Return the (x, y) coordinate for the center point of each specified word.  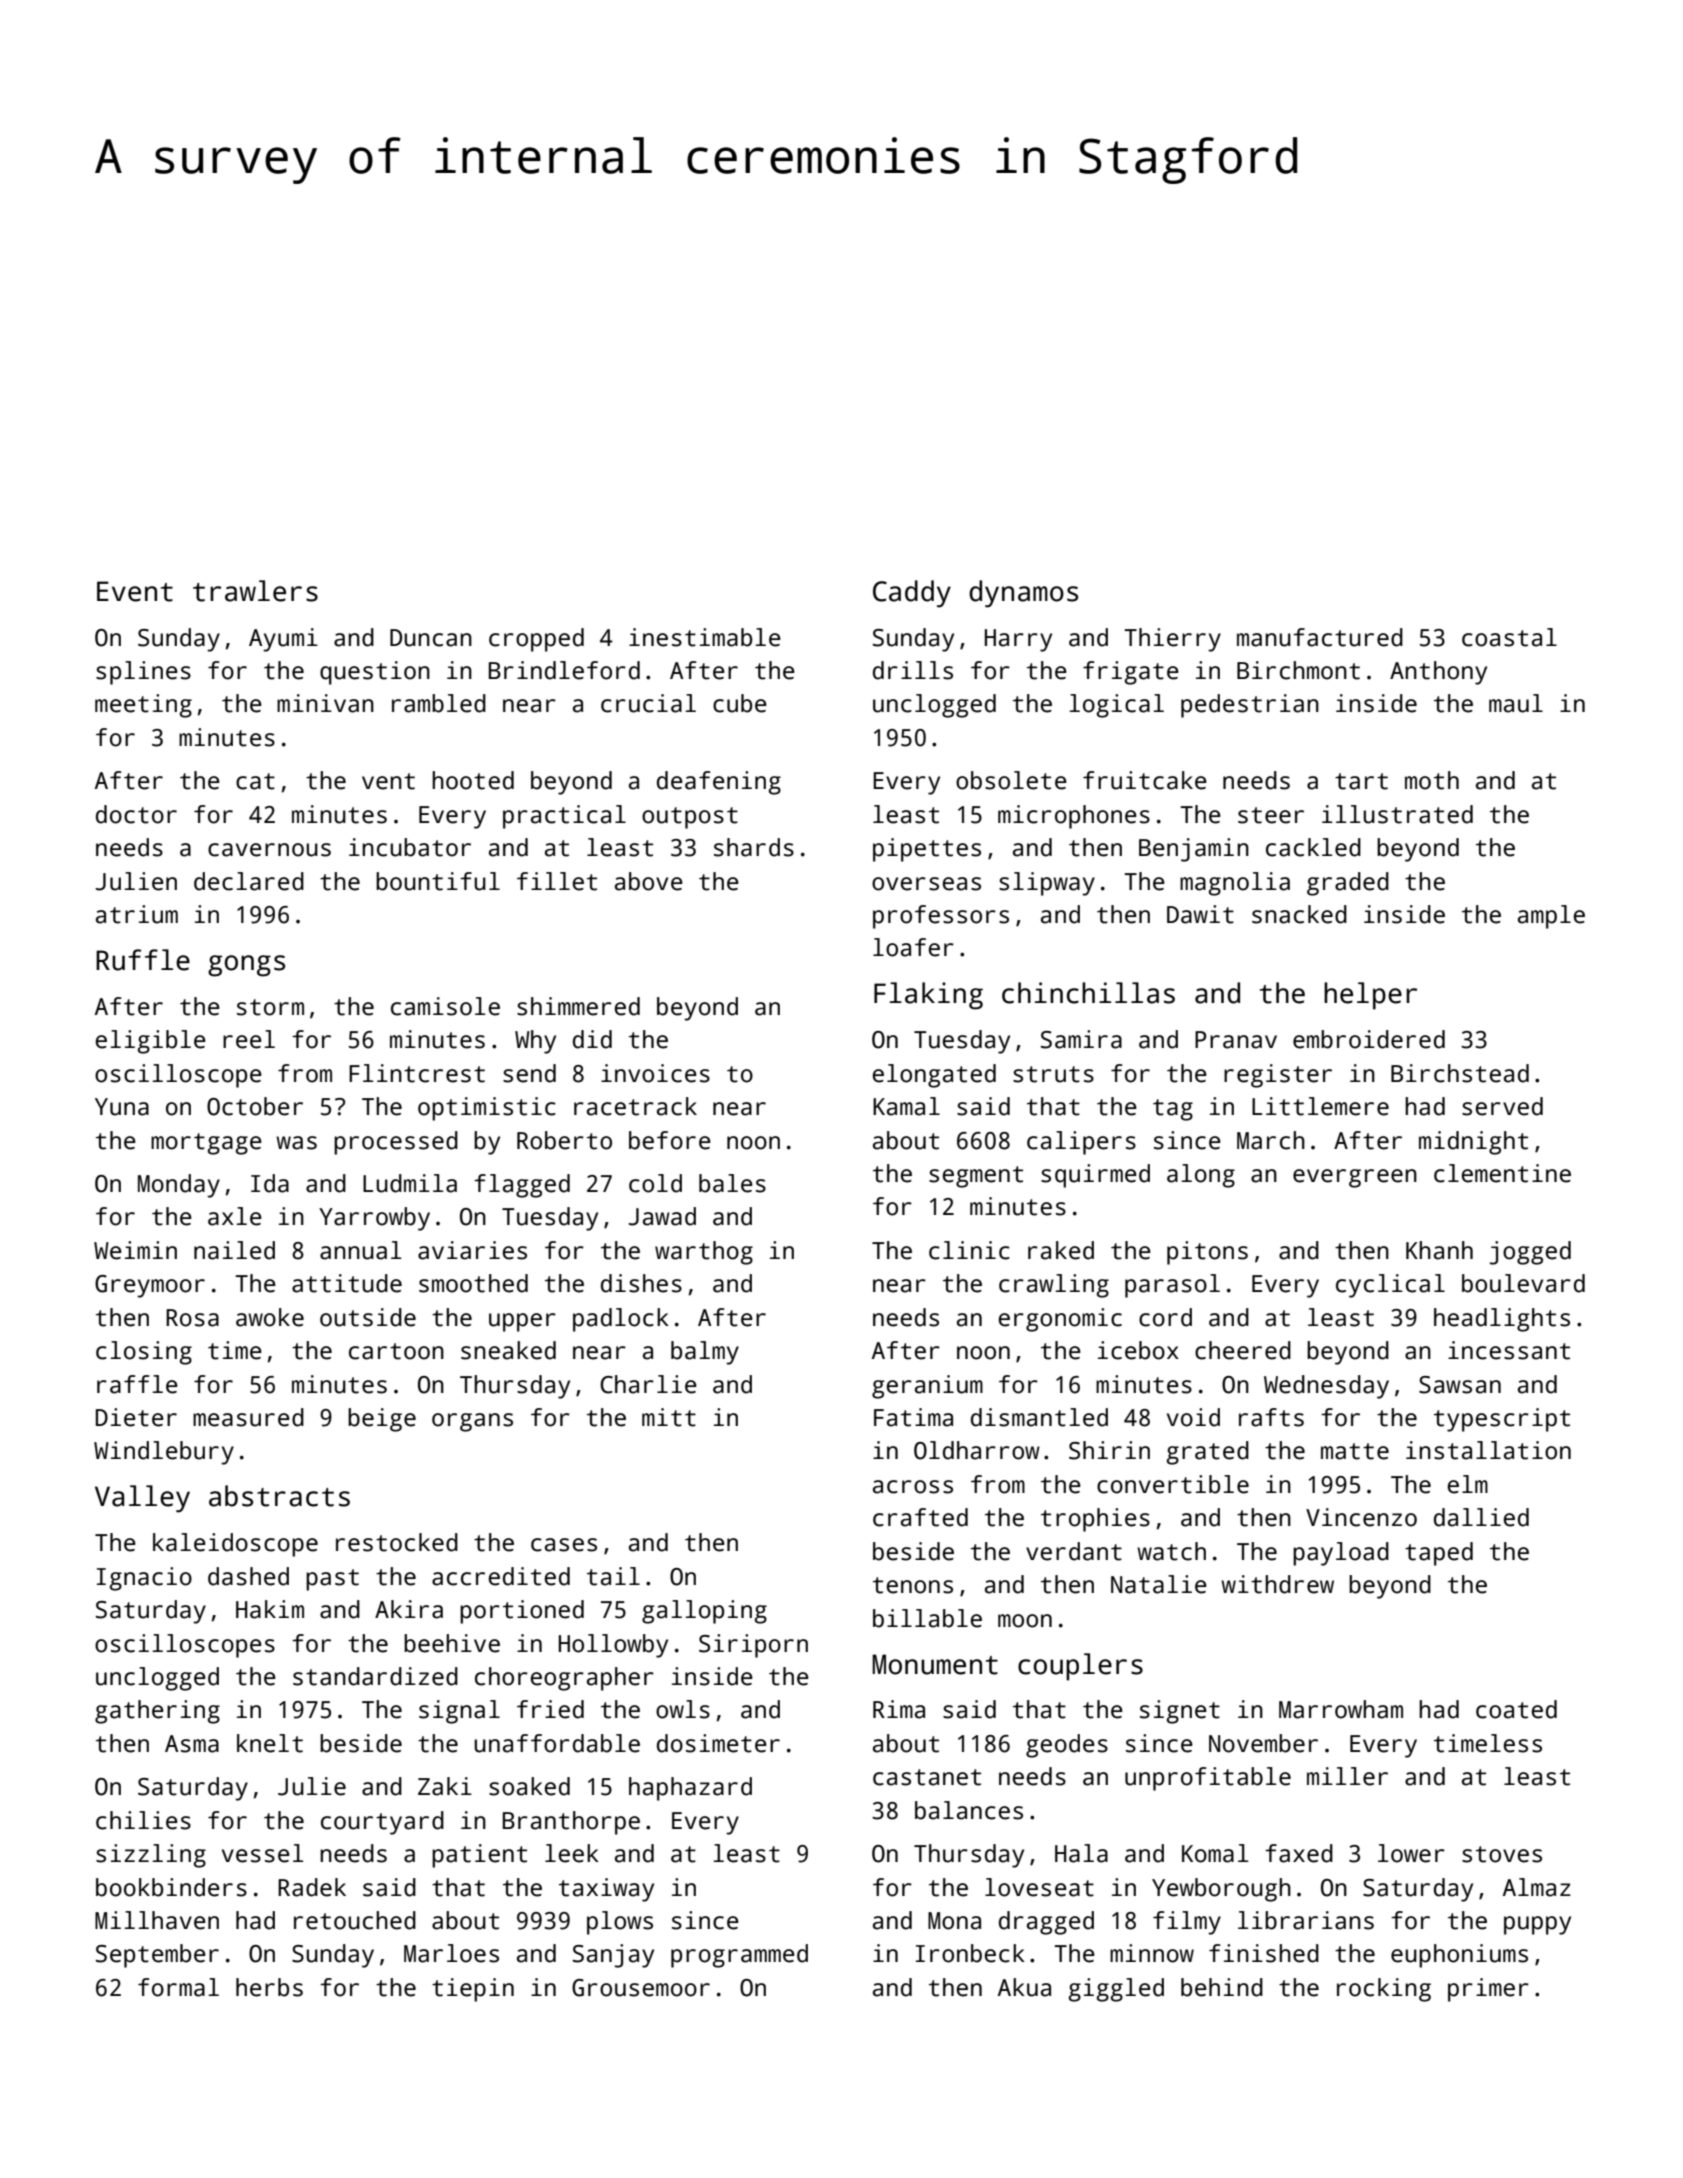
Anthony (1438, 673)
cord (1165, 1317)
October (255, 1106)
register (1278, 1076)
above (649, 881)
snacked (1299, 914)
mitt (669, 1417)
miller (1347, 1776)
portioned (522, 1612)
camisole (445, 1006)
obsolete (1011, 780)
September (157, 1956)
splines (143, 673)
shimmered (578, 1006)
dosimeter (718, 1743)
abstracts (279, 1496)
